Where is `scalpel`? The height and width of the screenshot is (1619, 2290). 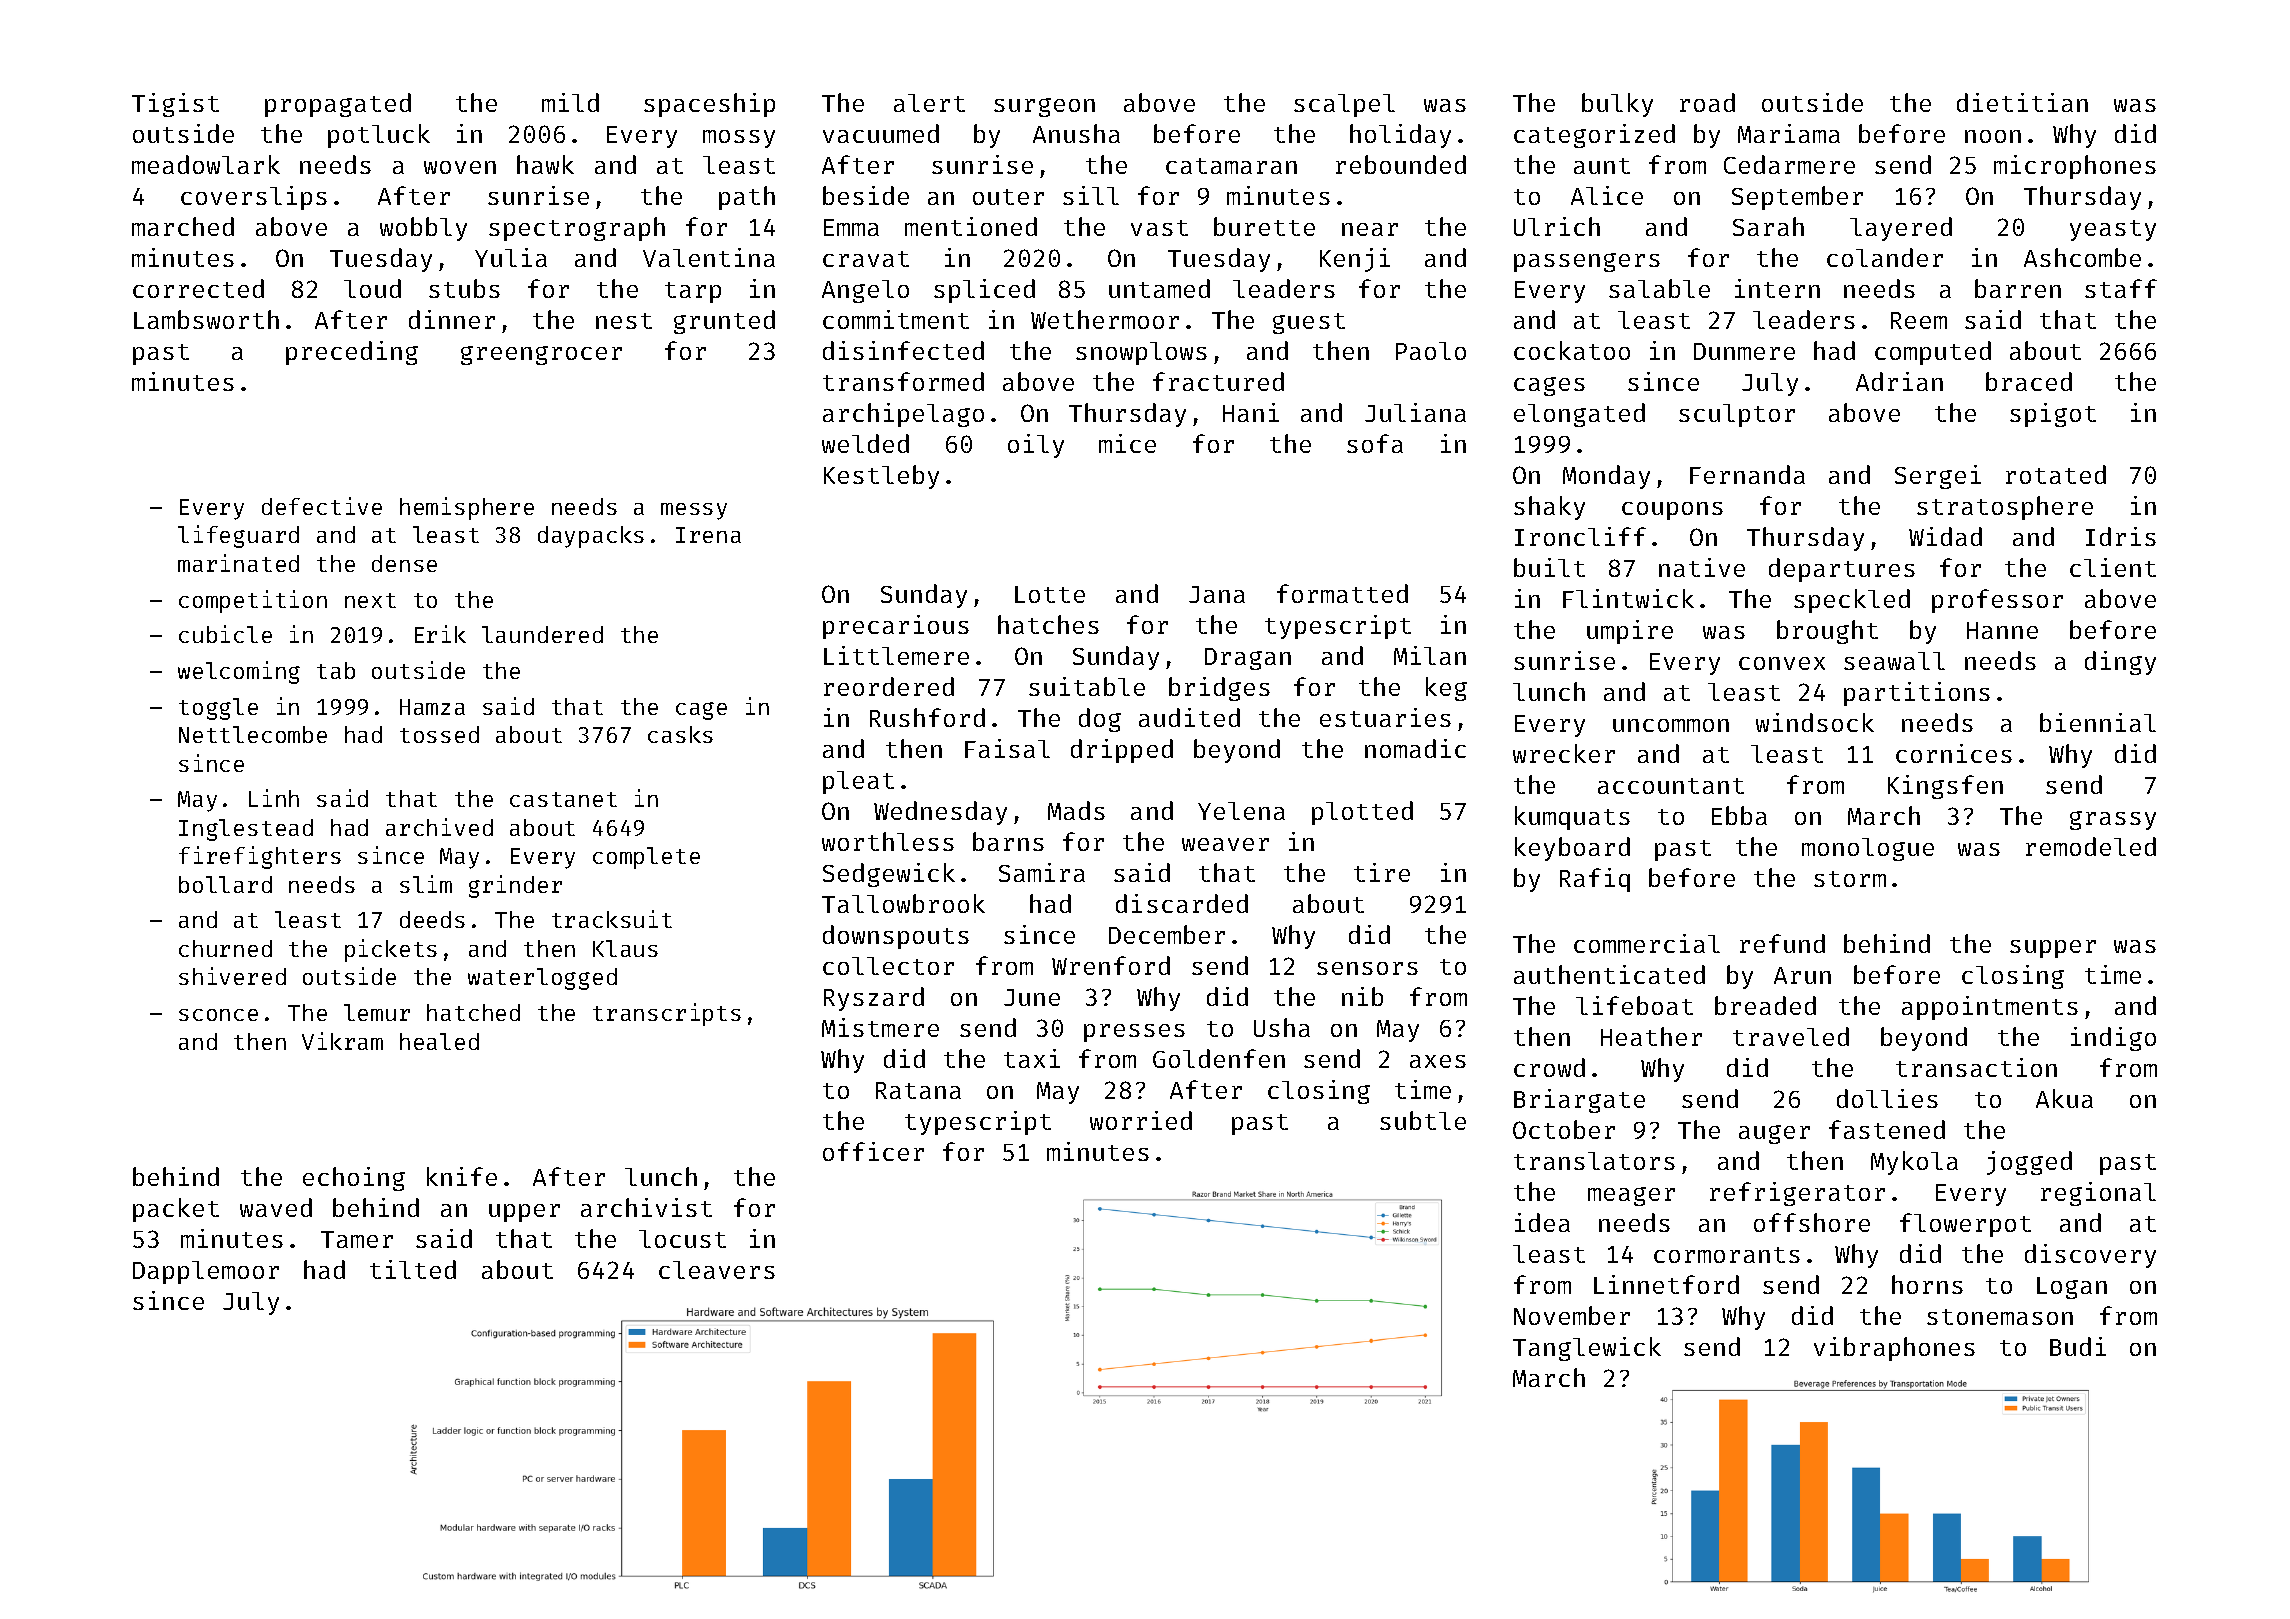
scalpel is located at coordinates (1344, 105).
